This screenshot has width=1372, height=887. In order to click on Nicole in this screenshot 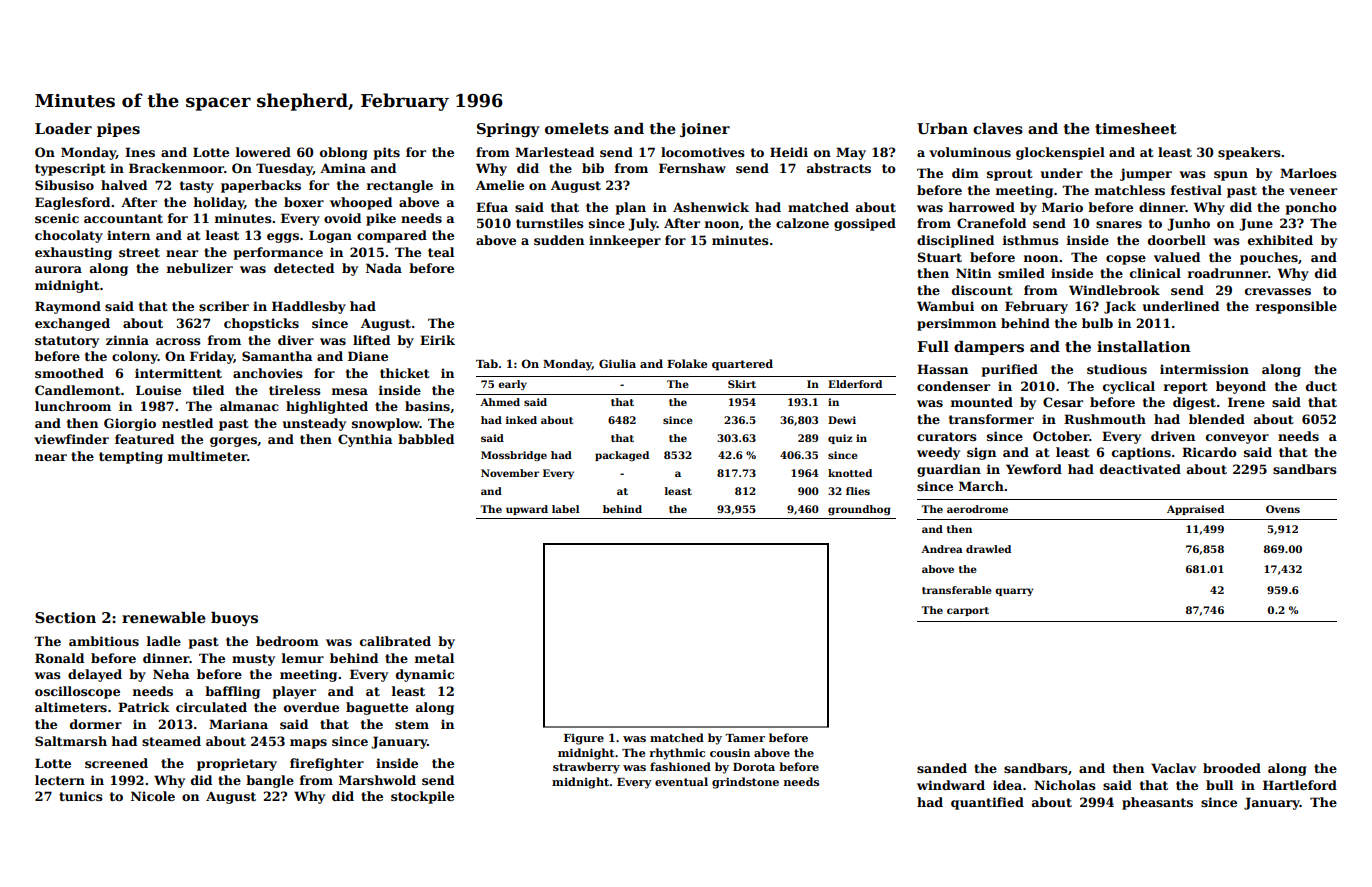, I will do `click(153, 796)`.
